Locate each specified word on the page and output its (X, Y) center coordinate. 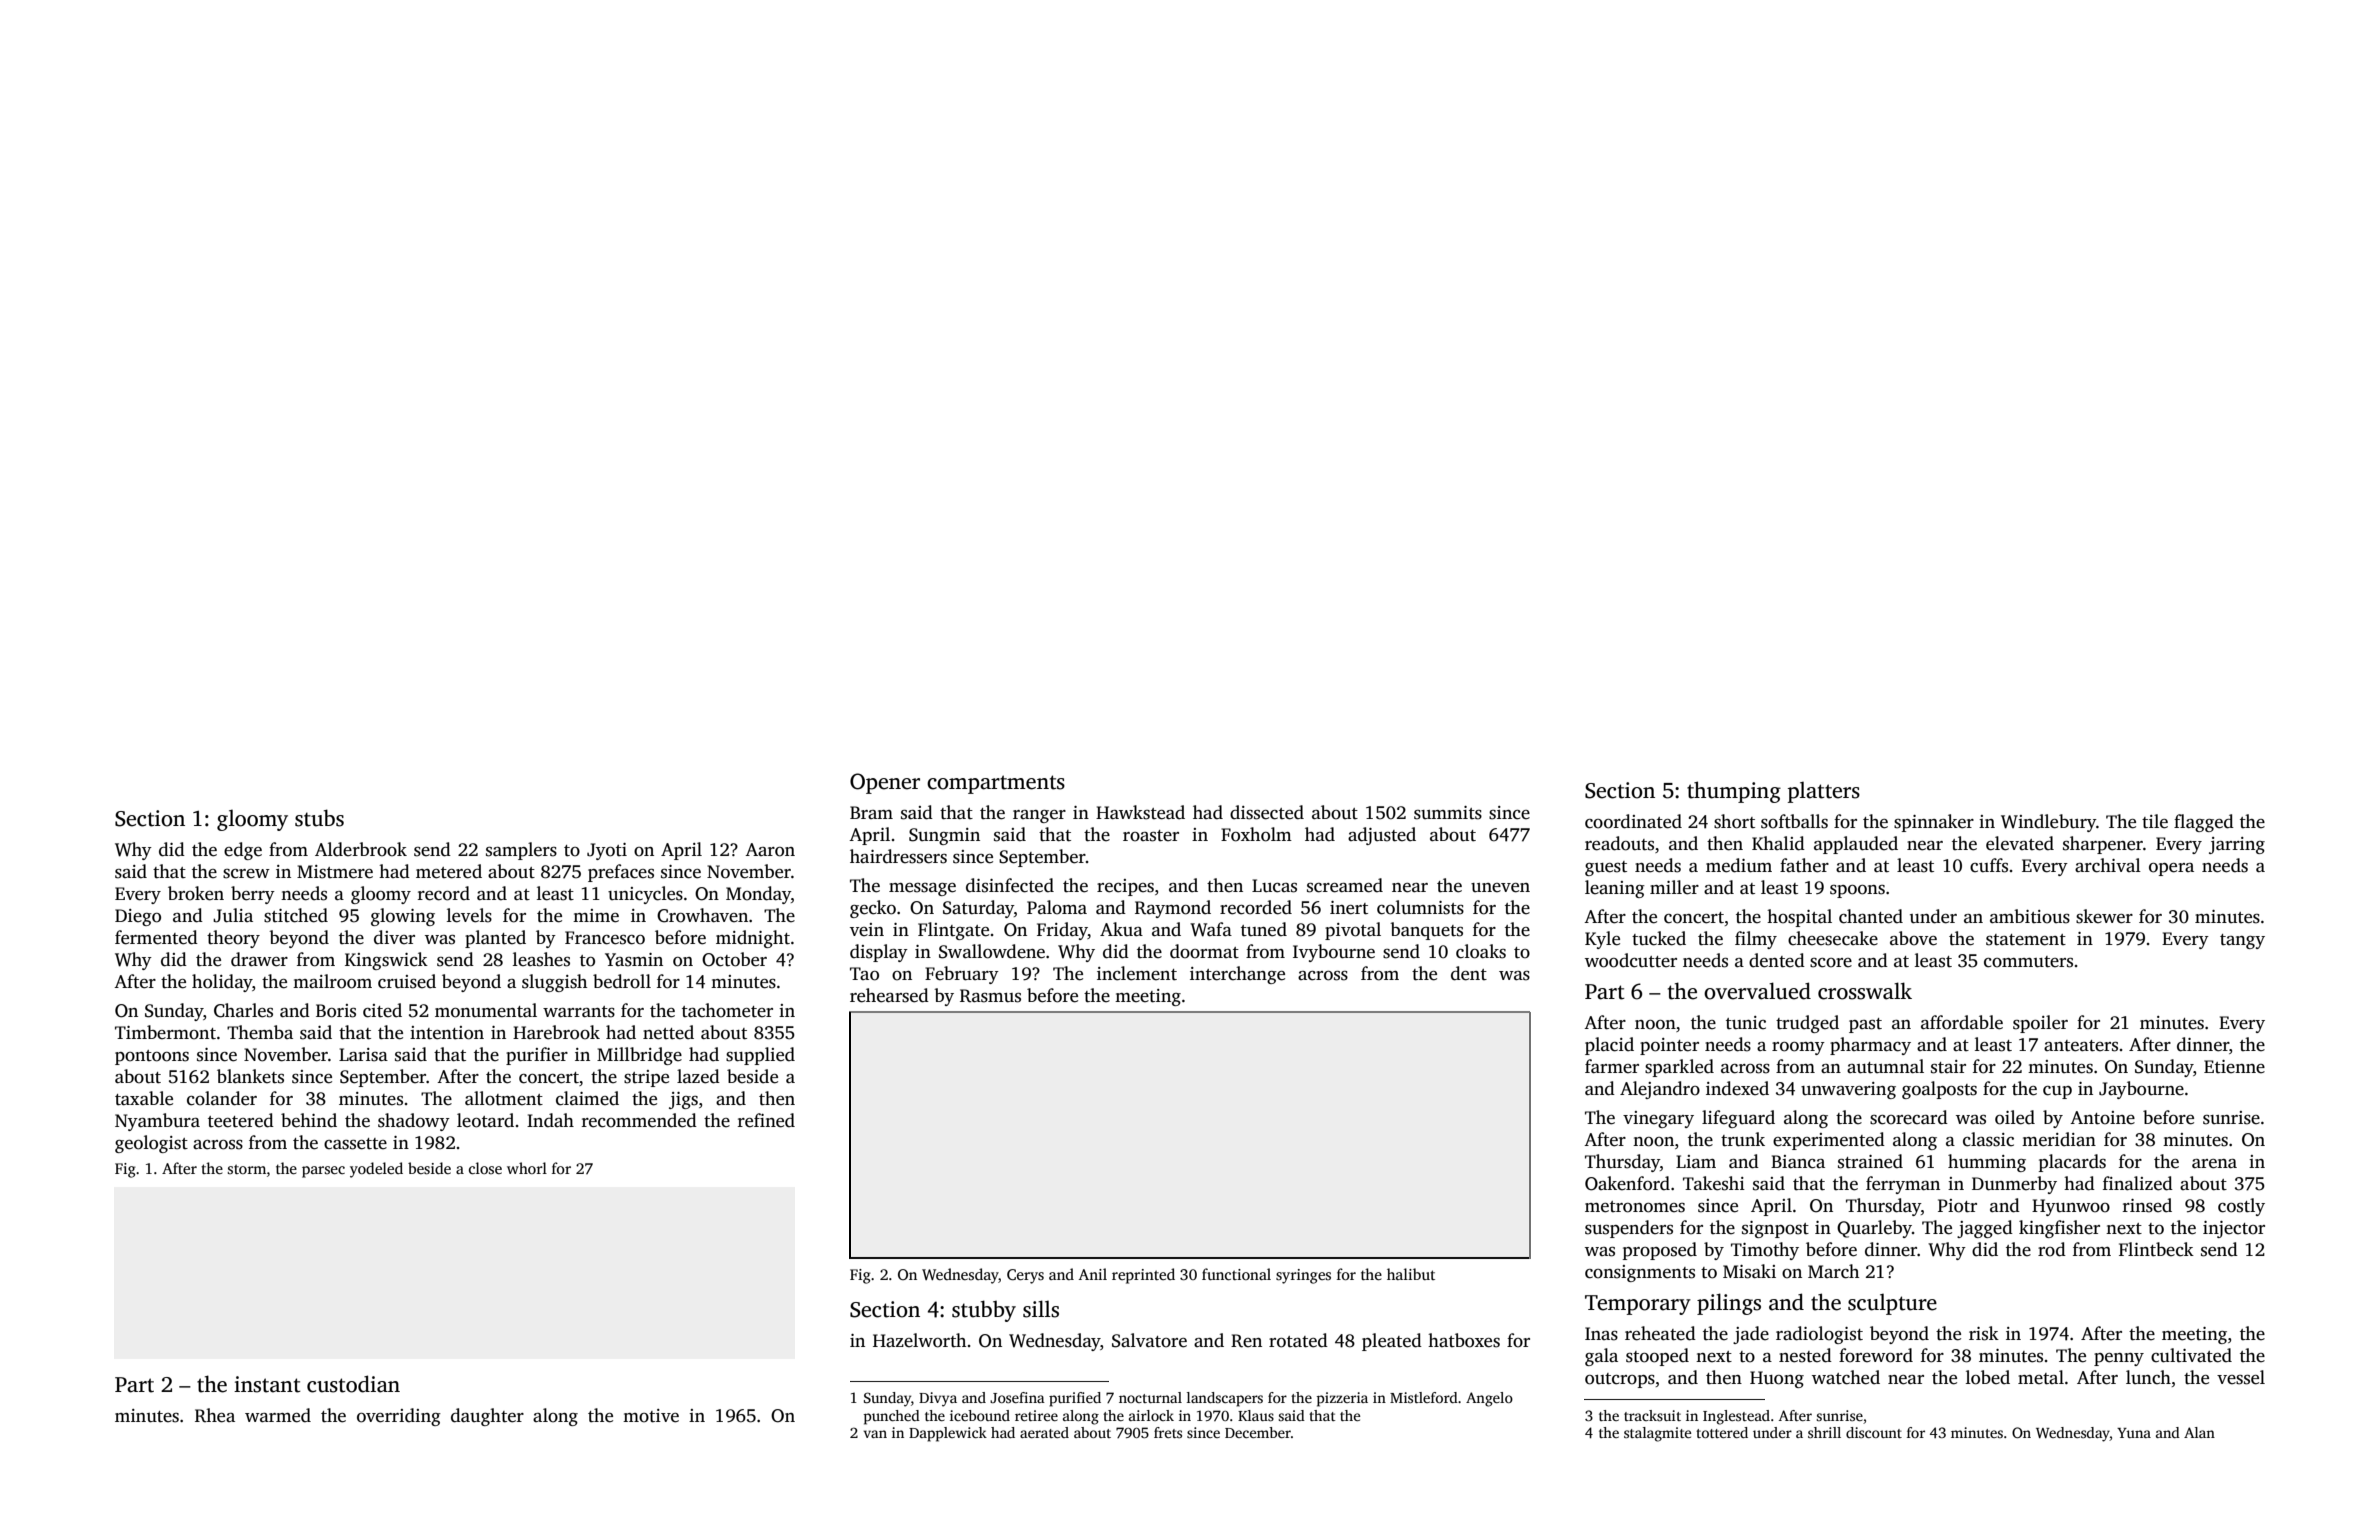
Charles (243, 1010)
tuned (1264, 929)
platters (1824, 792)
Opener (885, 783)
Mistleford (1424, 1397)
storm (247, 1169)
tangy (2242, 941)
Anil (1093, 1274)
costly (2241, 1207)
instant (267, 1384)
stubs (319, 818)
